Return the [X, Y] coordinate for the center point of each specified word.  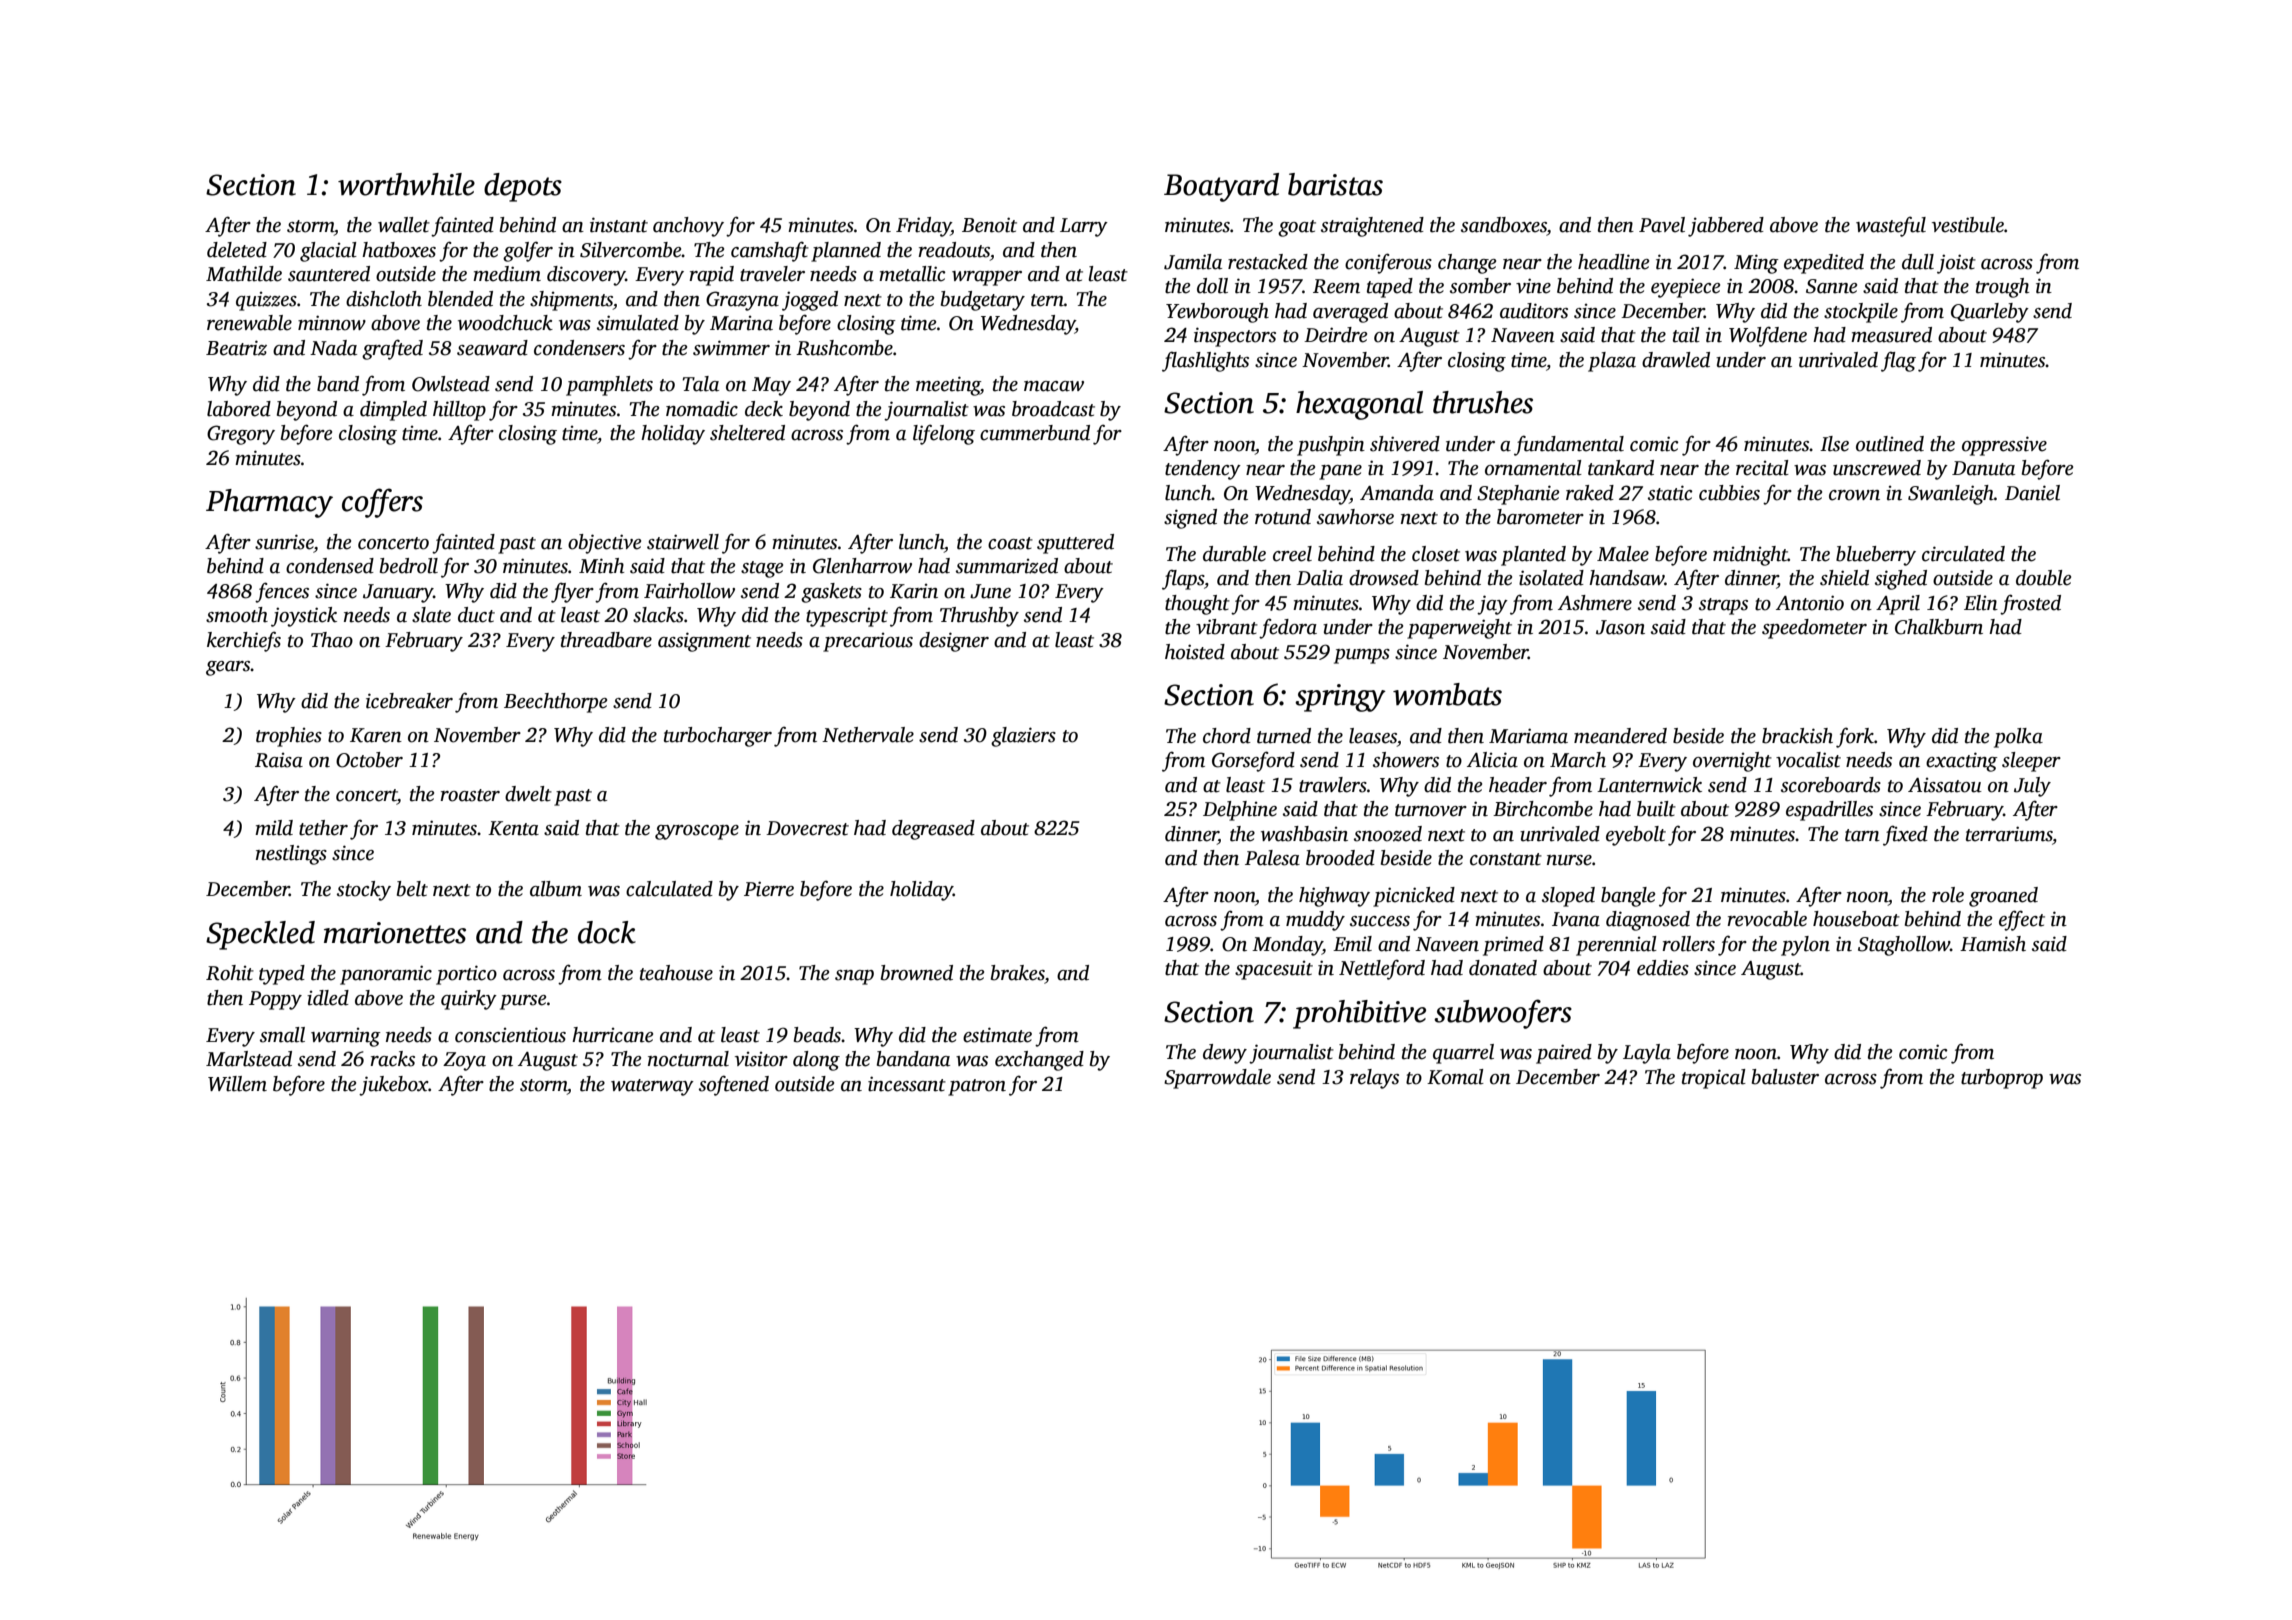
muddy [1315, 921]
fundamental [1569, 445]
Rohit [230, 973]
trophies [289, 737]
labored [239, 409]
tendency [1203, 470]
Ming [1756, 264]
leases [1373, 736]
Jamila [1193, 262]
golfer [528, 251]
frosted [2030, 604]
